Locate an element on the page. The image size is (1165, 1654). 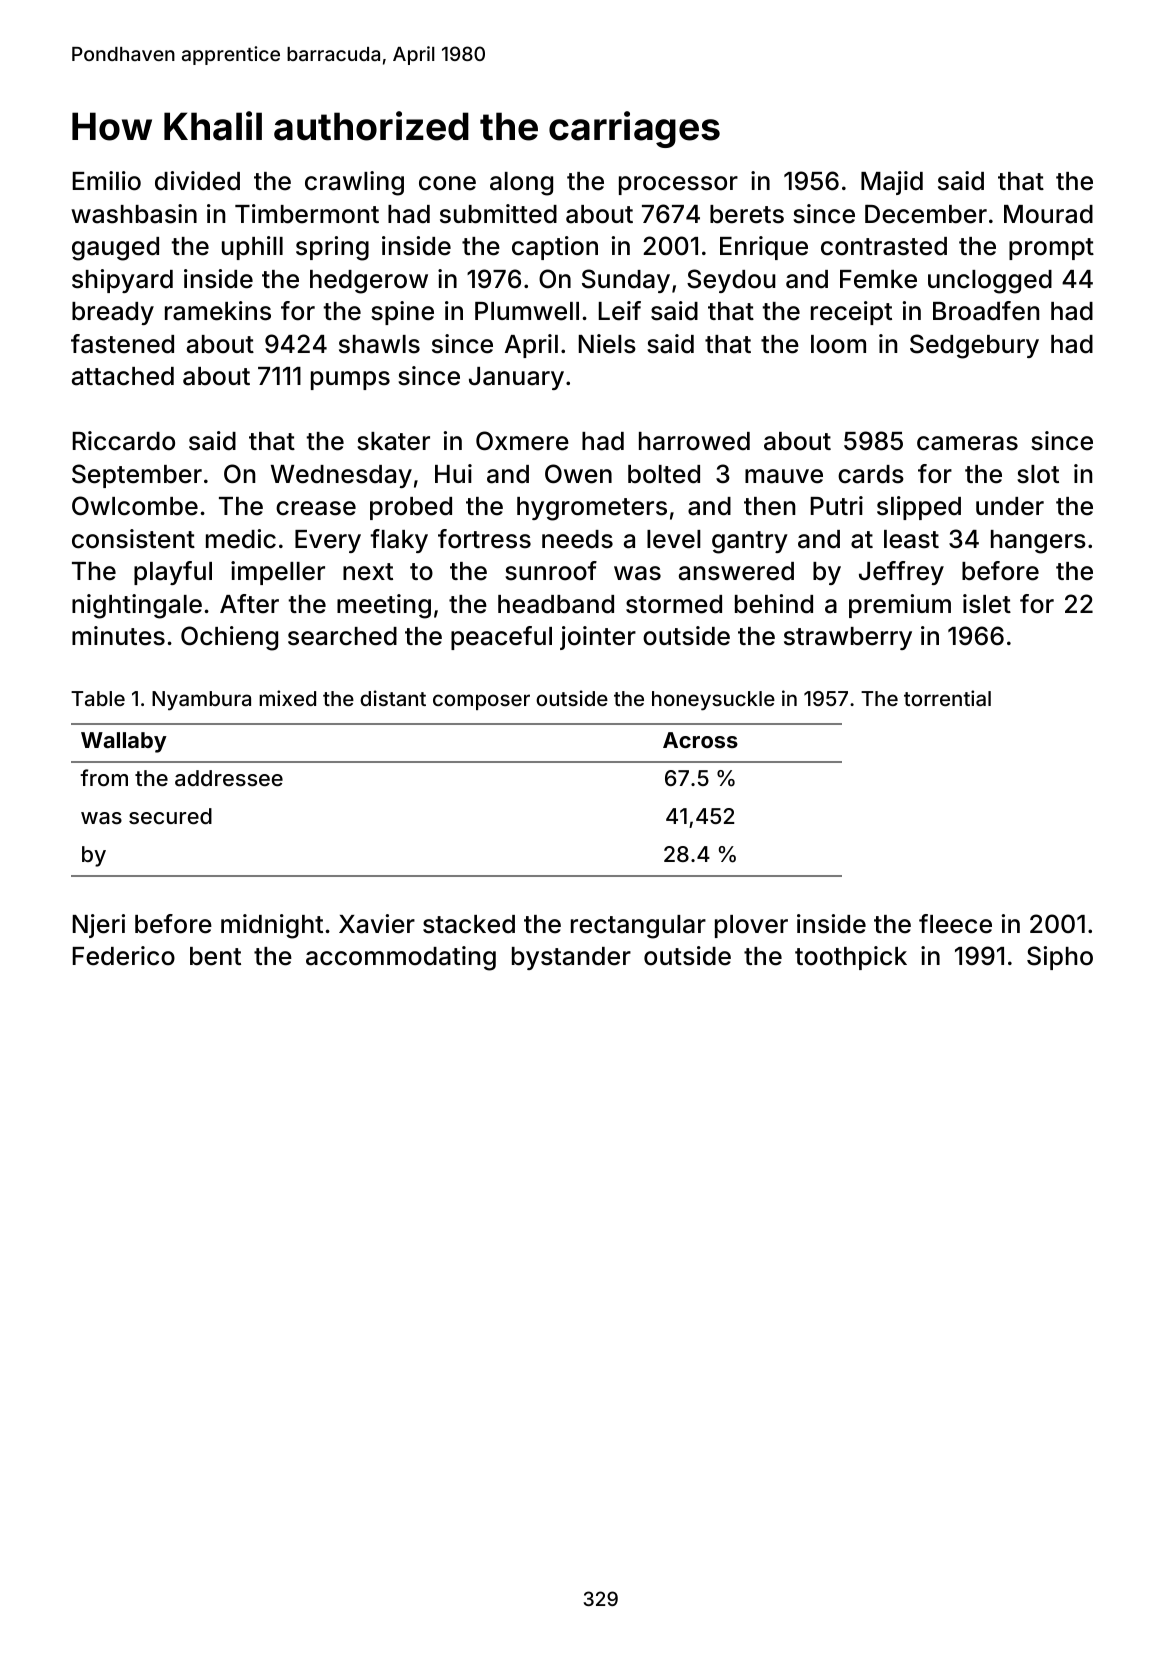
Sedgebury is located at coordinates (974, 346).
